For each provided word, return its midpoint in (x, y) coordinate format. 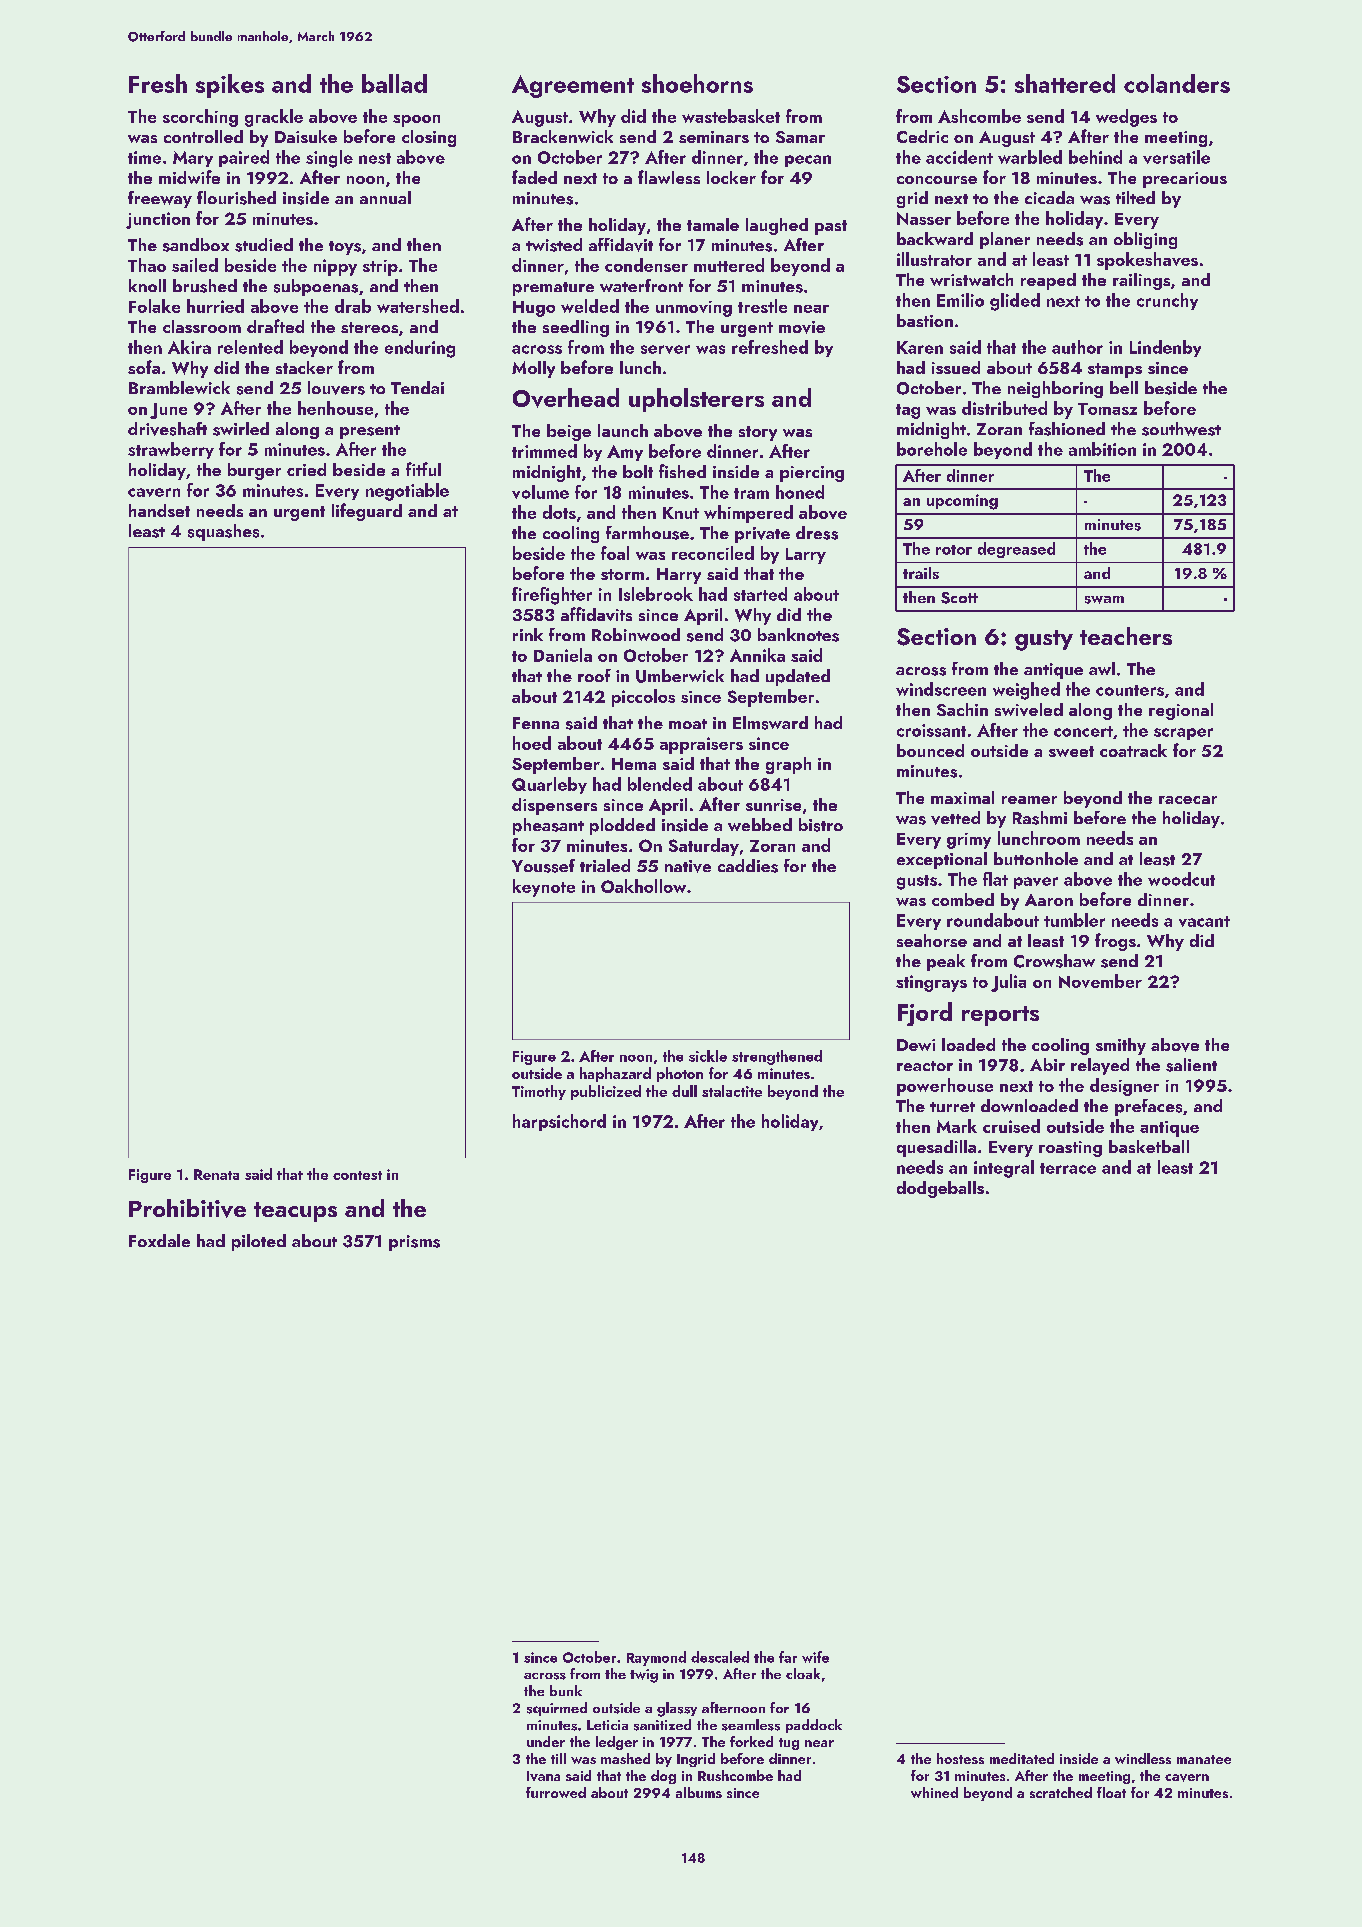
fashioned (1067, 429)
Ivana (543, 1776)
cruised (1011, 1126)
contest (357, 1175)
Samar (800, 137)
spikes (230, 86)
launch (623, 430)
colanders (1177, 83)
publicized (606, 1092)
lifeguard (367, 512)
